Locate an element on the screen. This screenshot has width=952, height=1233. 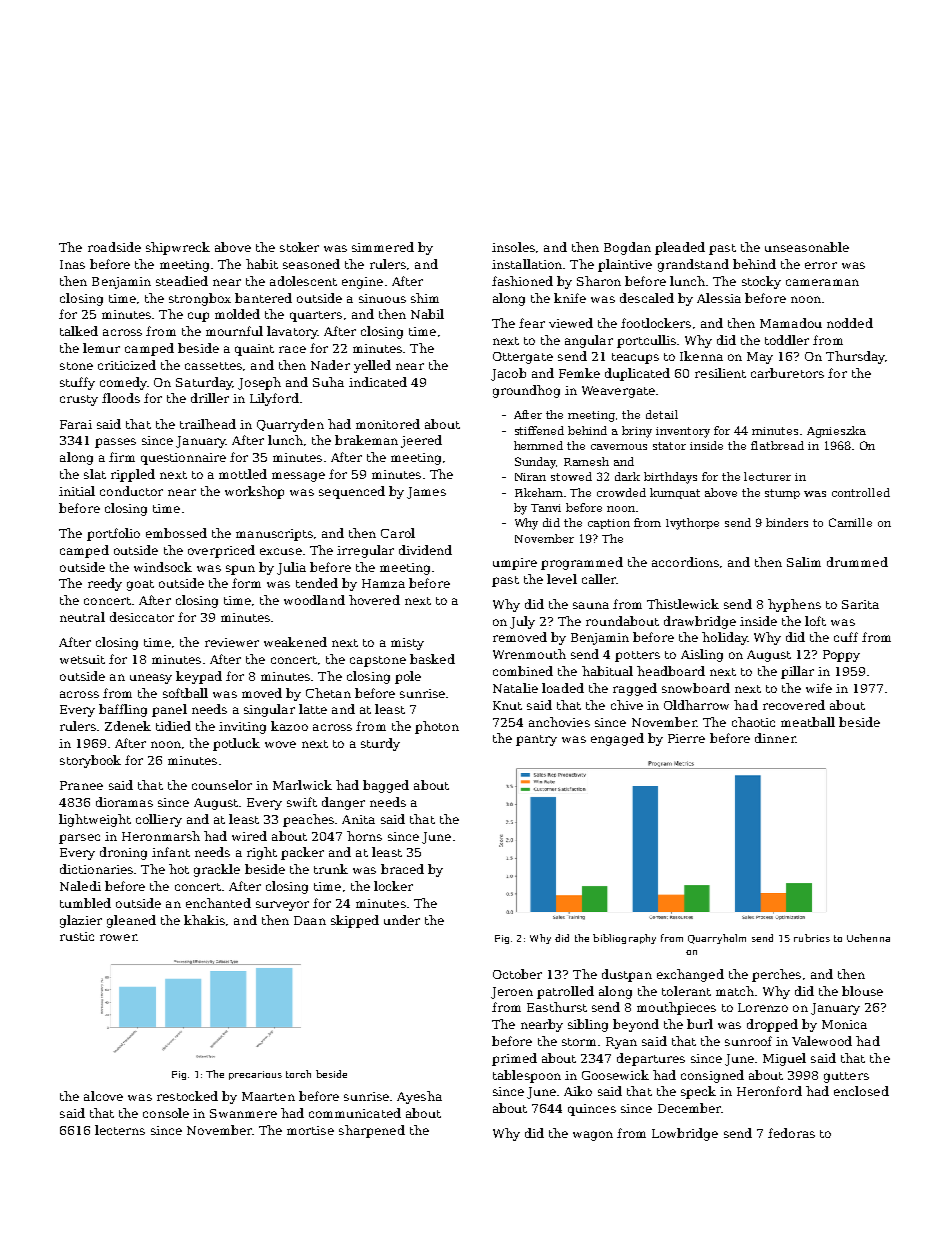
Bogdan is located at coordinates (627, 248).
